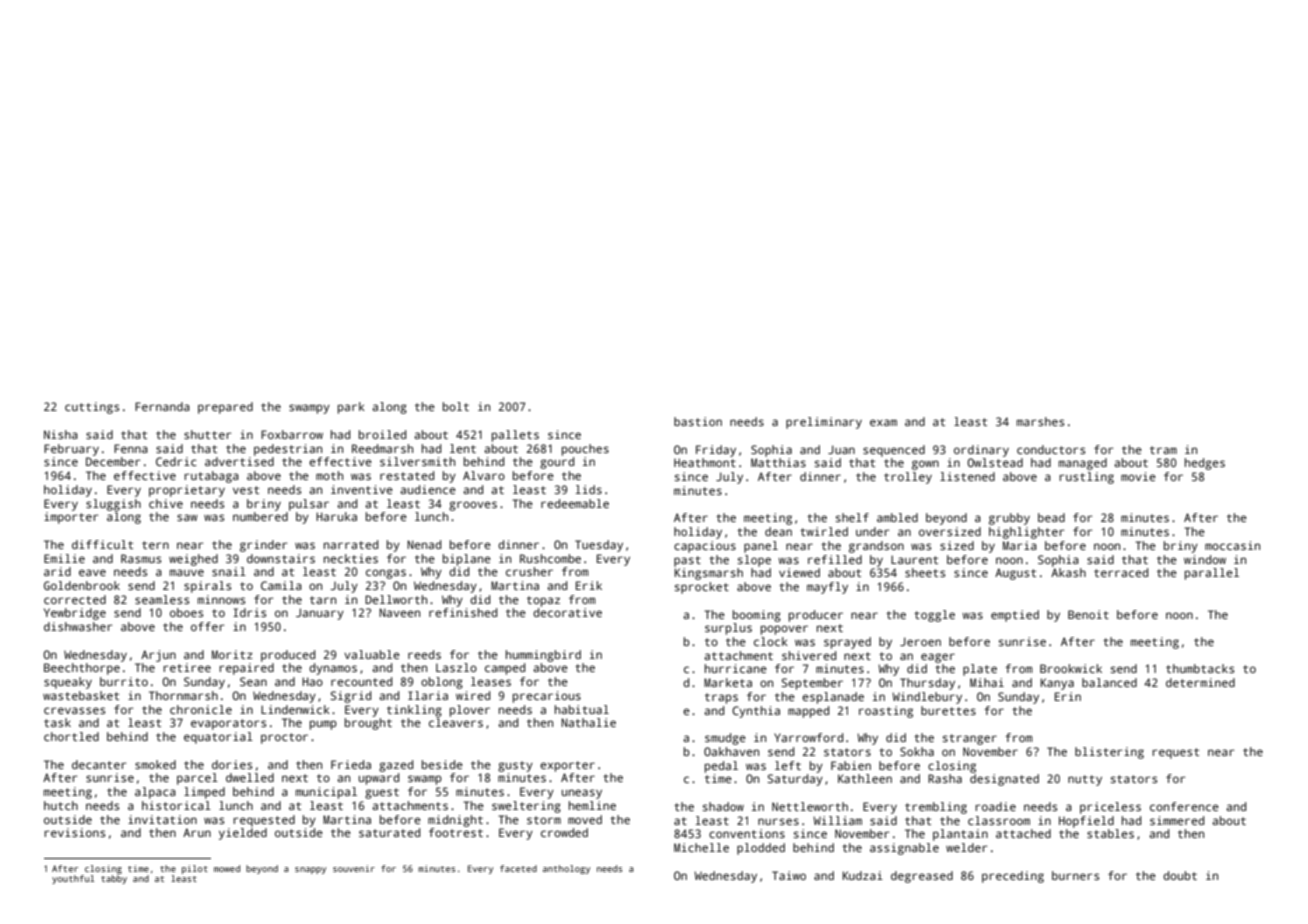  Describe the element at coordinates (698, 421) in the document. I see `bastion` at that location.
